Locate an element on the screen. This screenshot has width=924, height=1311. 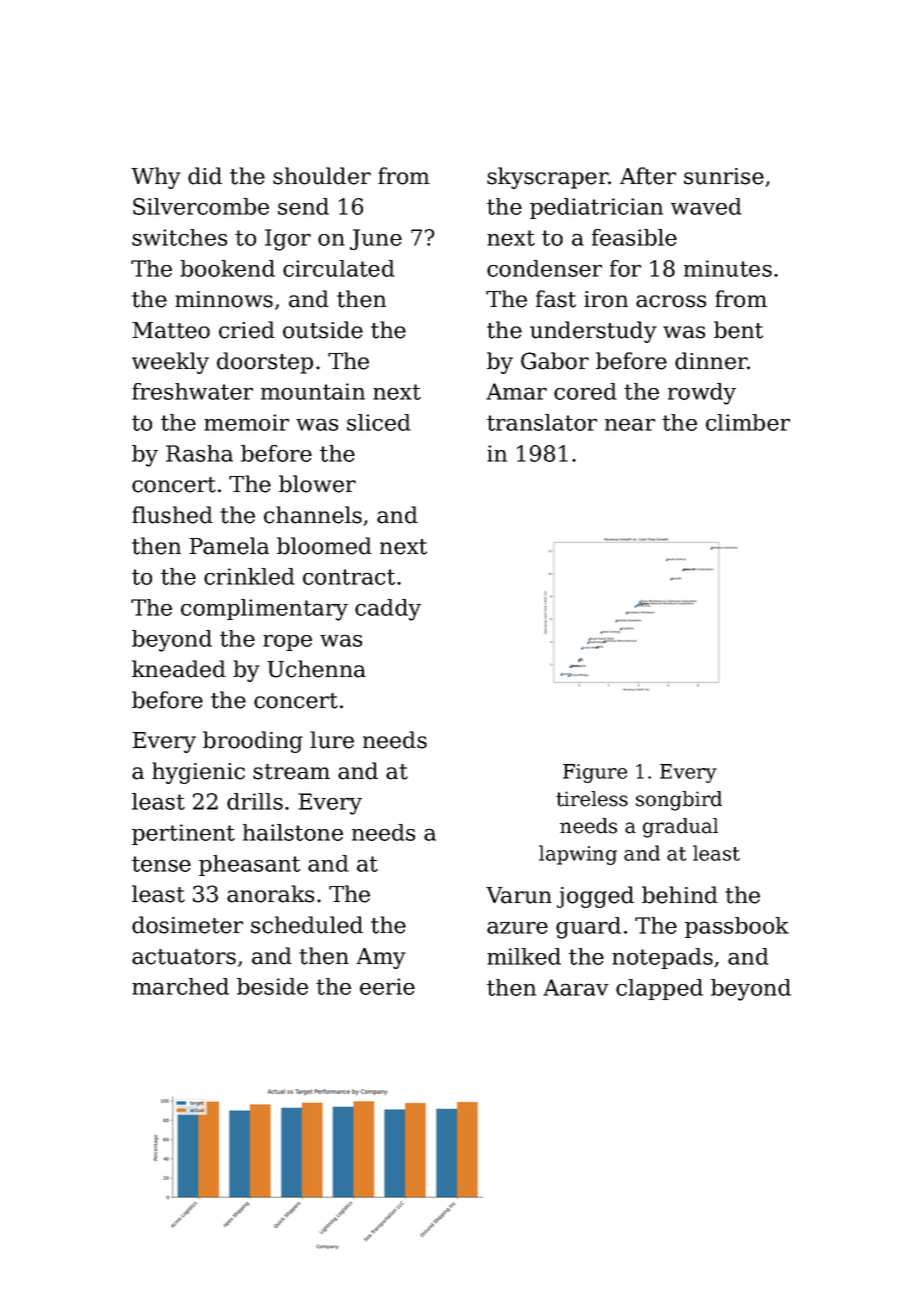
complimentary is located at coordinates (264, 610).
